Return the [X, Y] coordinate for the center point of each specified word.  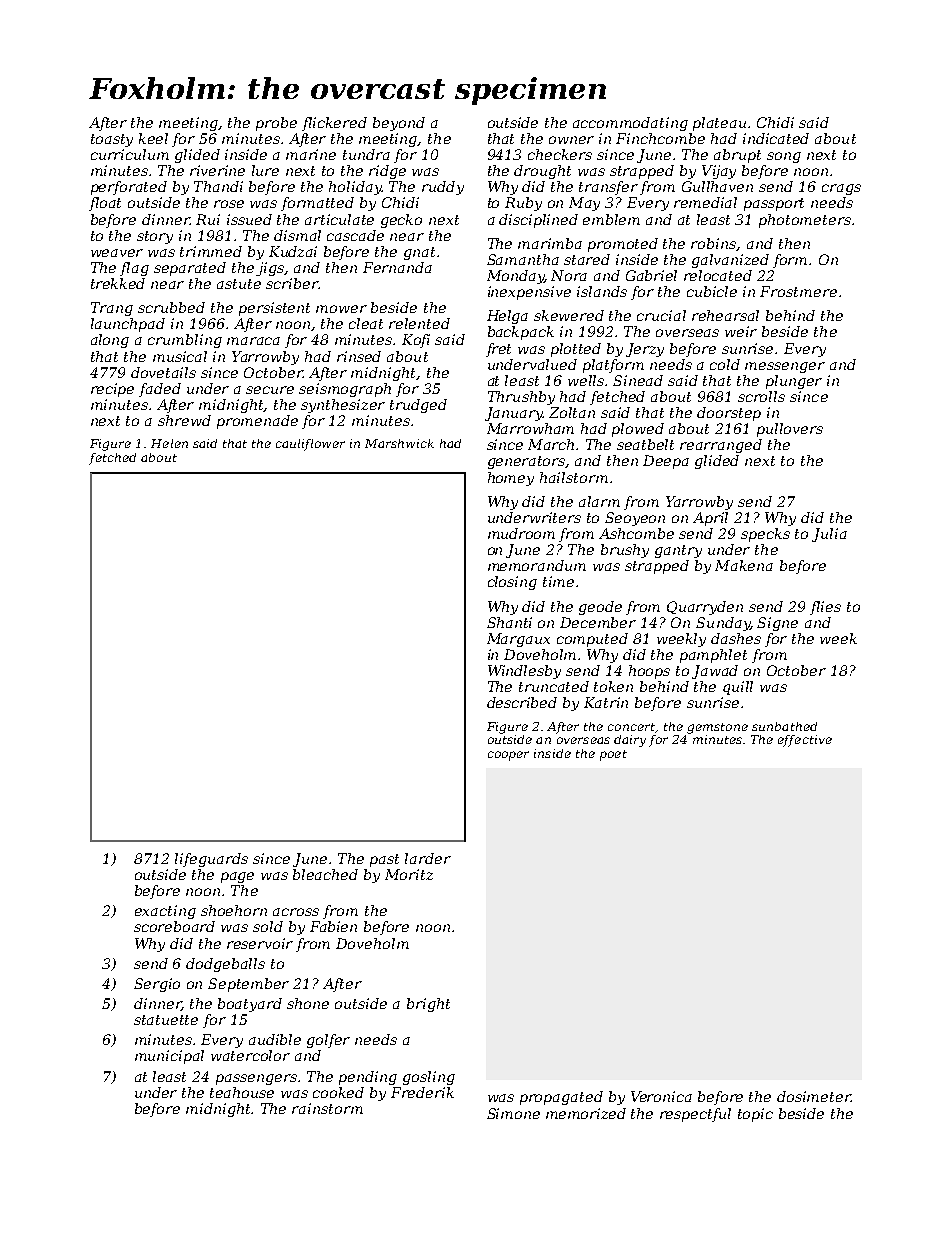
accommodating [630, 124]
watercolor [250, 1055]
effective [805, 741]
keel [153, 138]
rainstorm [327, 1108]
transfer [608, 188]
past [384, 860]
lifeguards [211, 860]
